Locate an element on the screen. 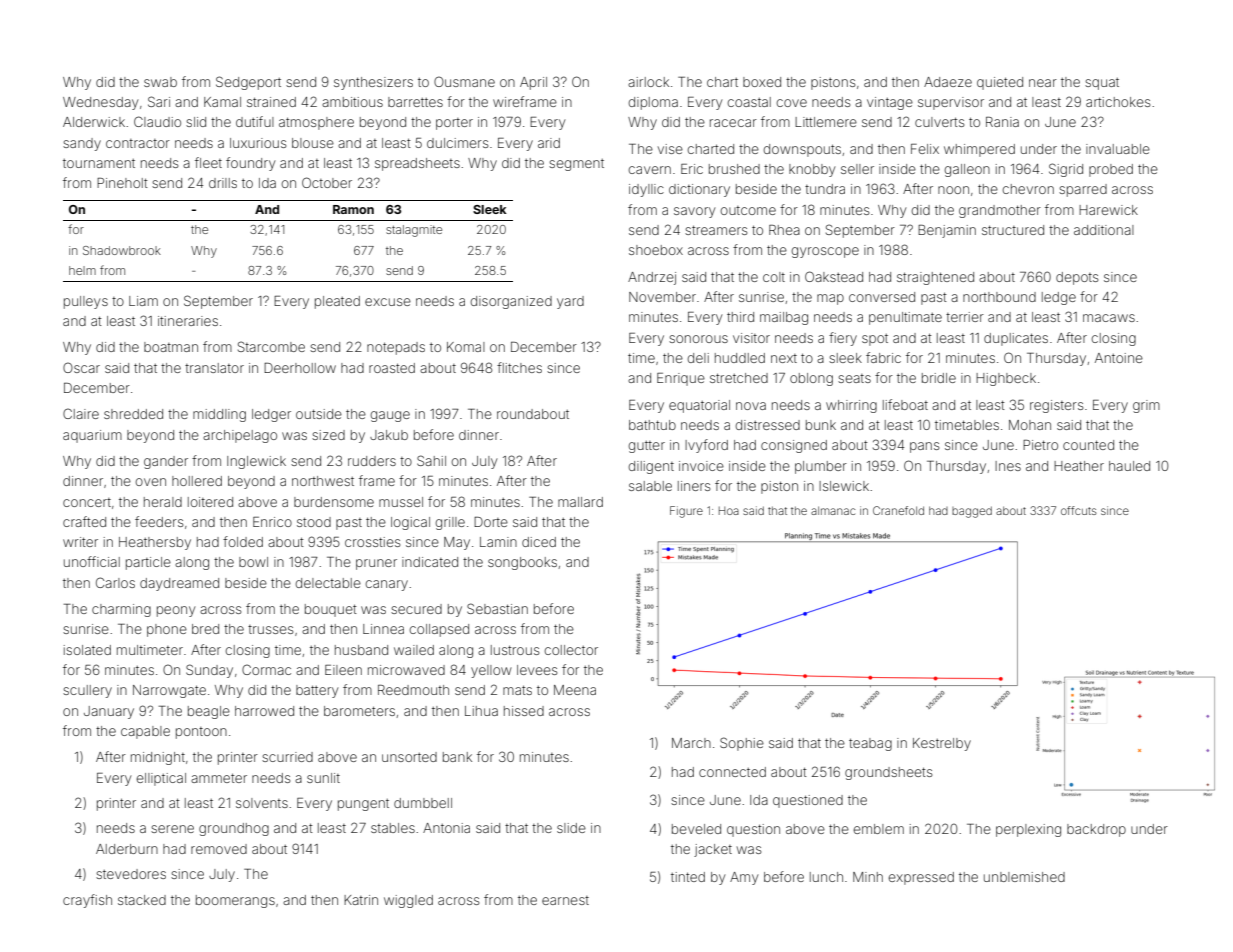 The width and height of the screenshot is (1233, 952). beveled is located at coordinates (696, 829).
